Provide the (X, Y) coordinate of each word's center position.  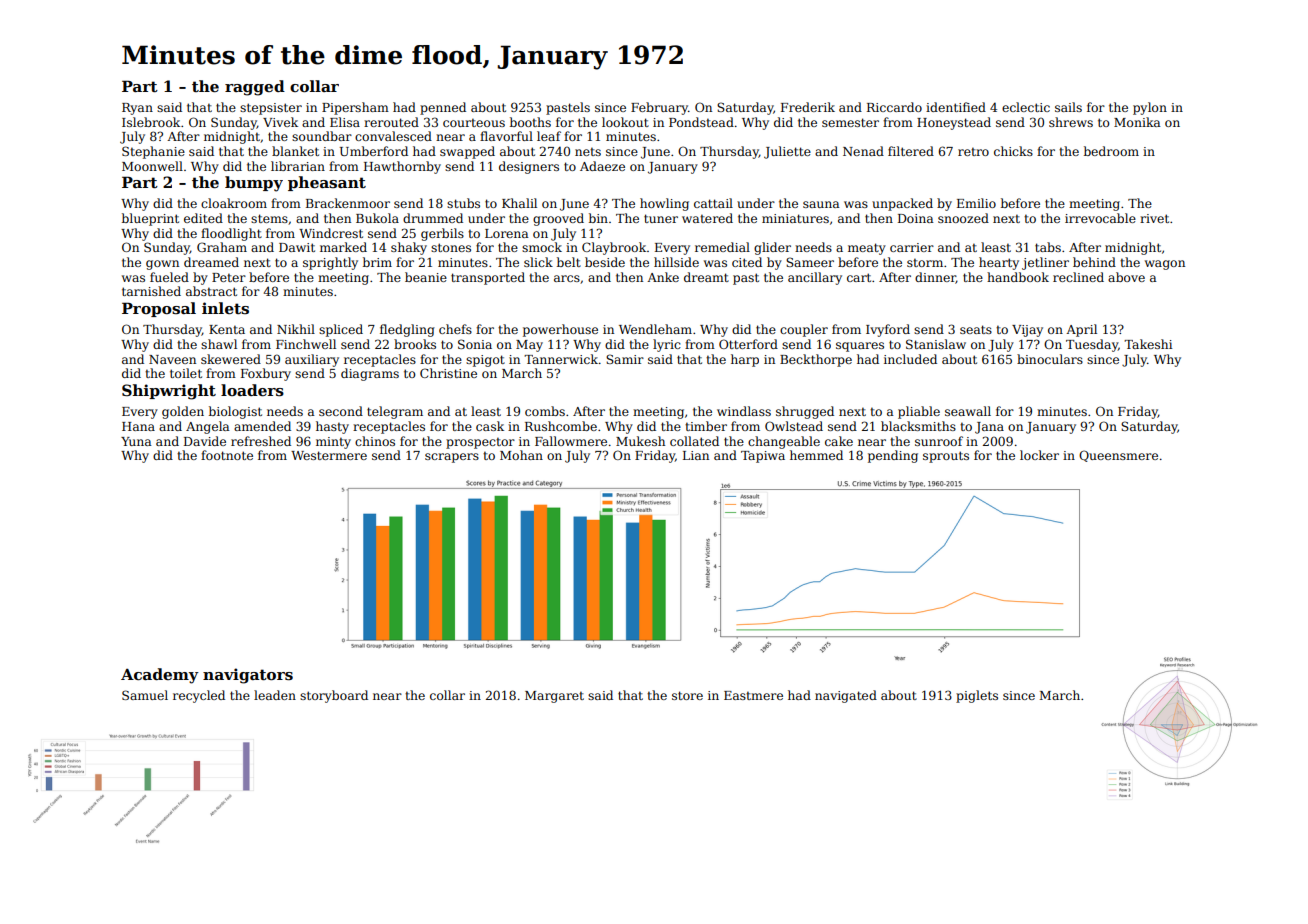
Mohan (521, 455)
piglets (977, 696)
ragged (255, 88)
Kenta (227, 329)
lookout (625, 122)
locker (1039, 455)
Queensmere (1118, 456)
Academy (160, 676)
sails (1068, 107)
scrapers (452, 458)
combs (545, 411)
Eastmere (753, 695)
